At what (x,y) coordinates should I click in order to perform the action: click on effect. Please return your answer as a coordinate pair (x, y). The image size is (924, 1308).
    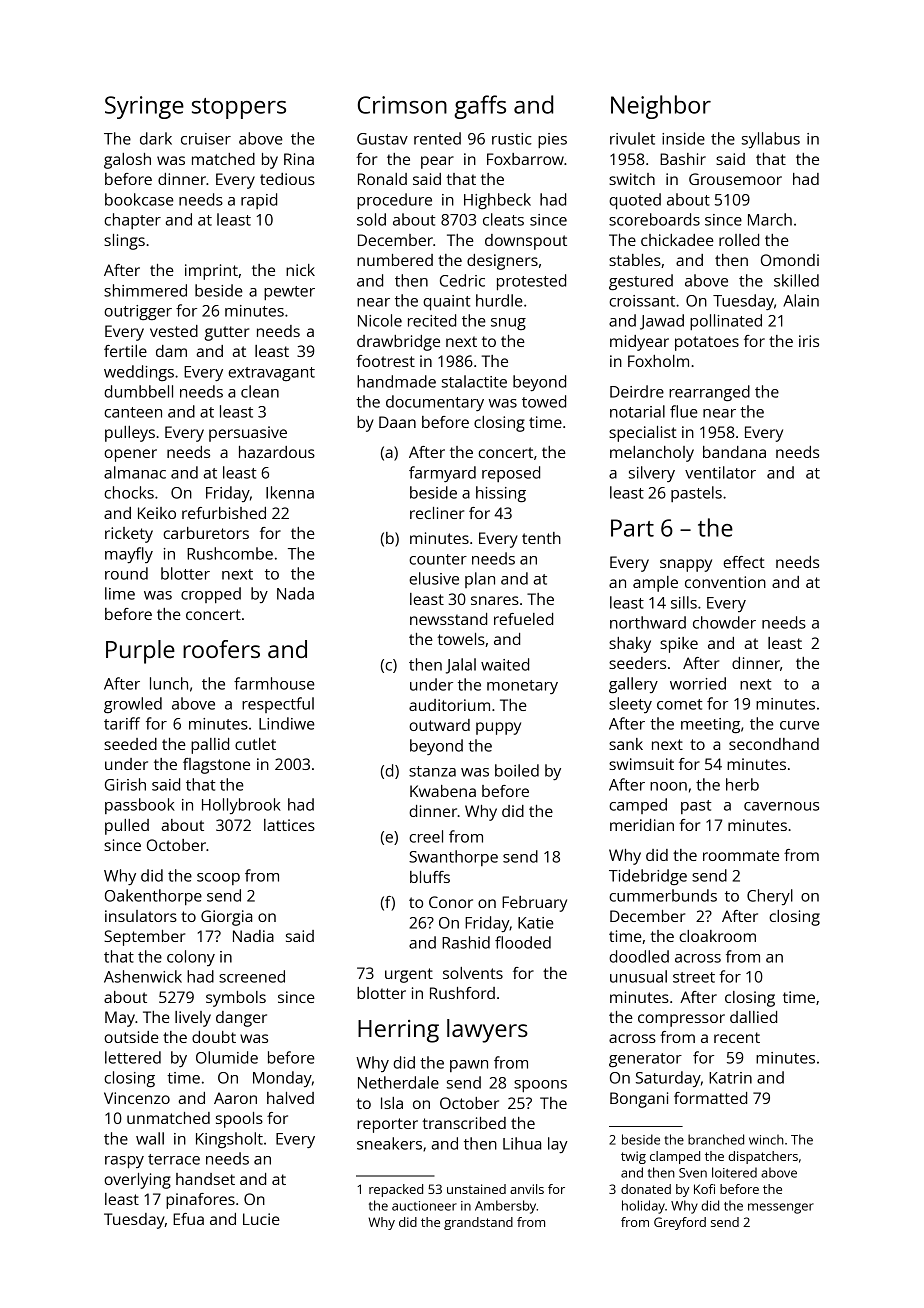
    Looking at the image, I should click on (744, 562).
